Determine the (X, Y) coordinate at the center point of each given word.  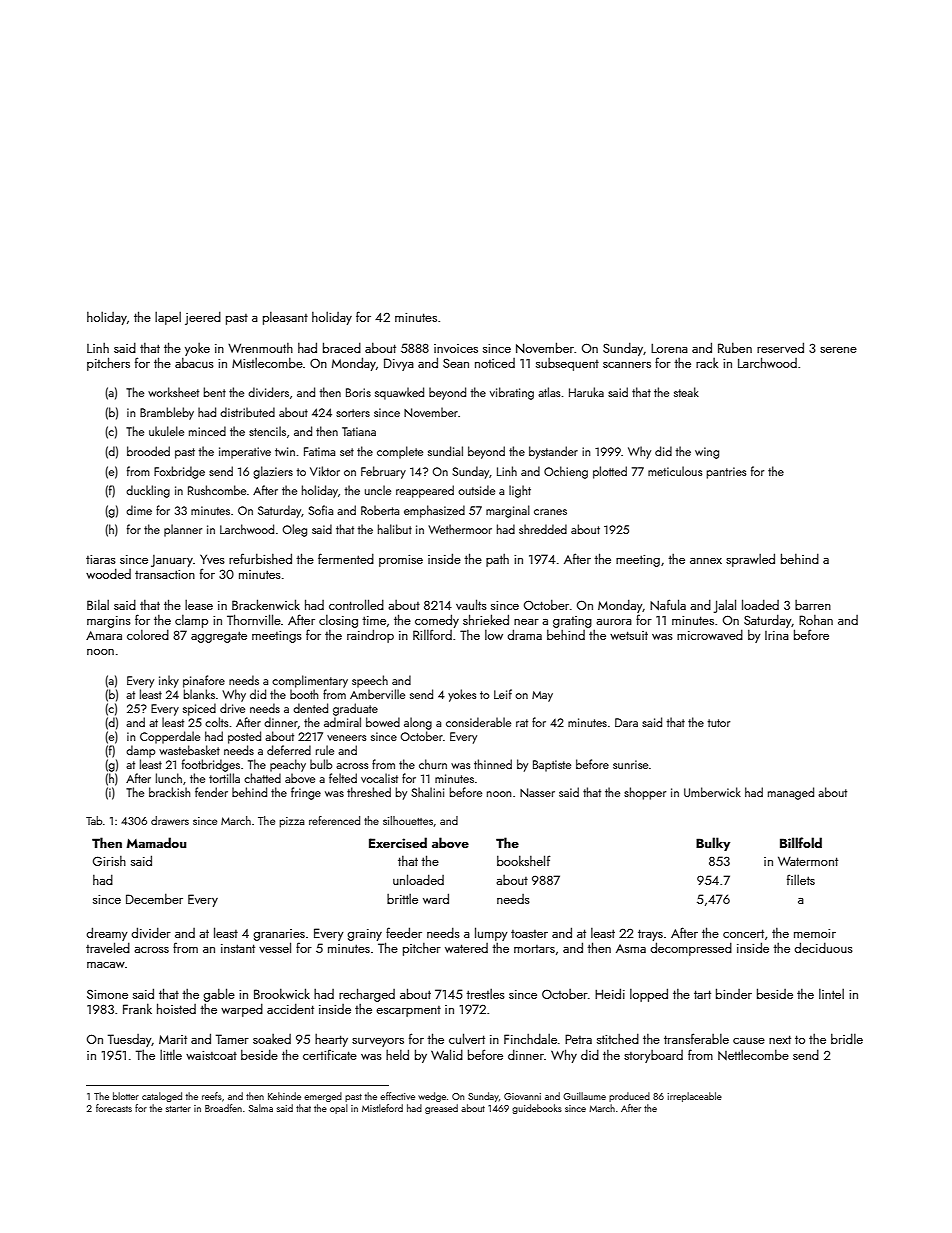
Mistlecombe (267, 362)
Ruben (735, 348)
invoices (456, 348)
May (542, 696)
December (154, 899)
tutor (719, 723)
